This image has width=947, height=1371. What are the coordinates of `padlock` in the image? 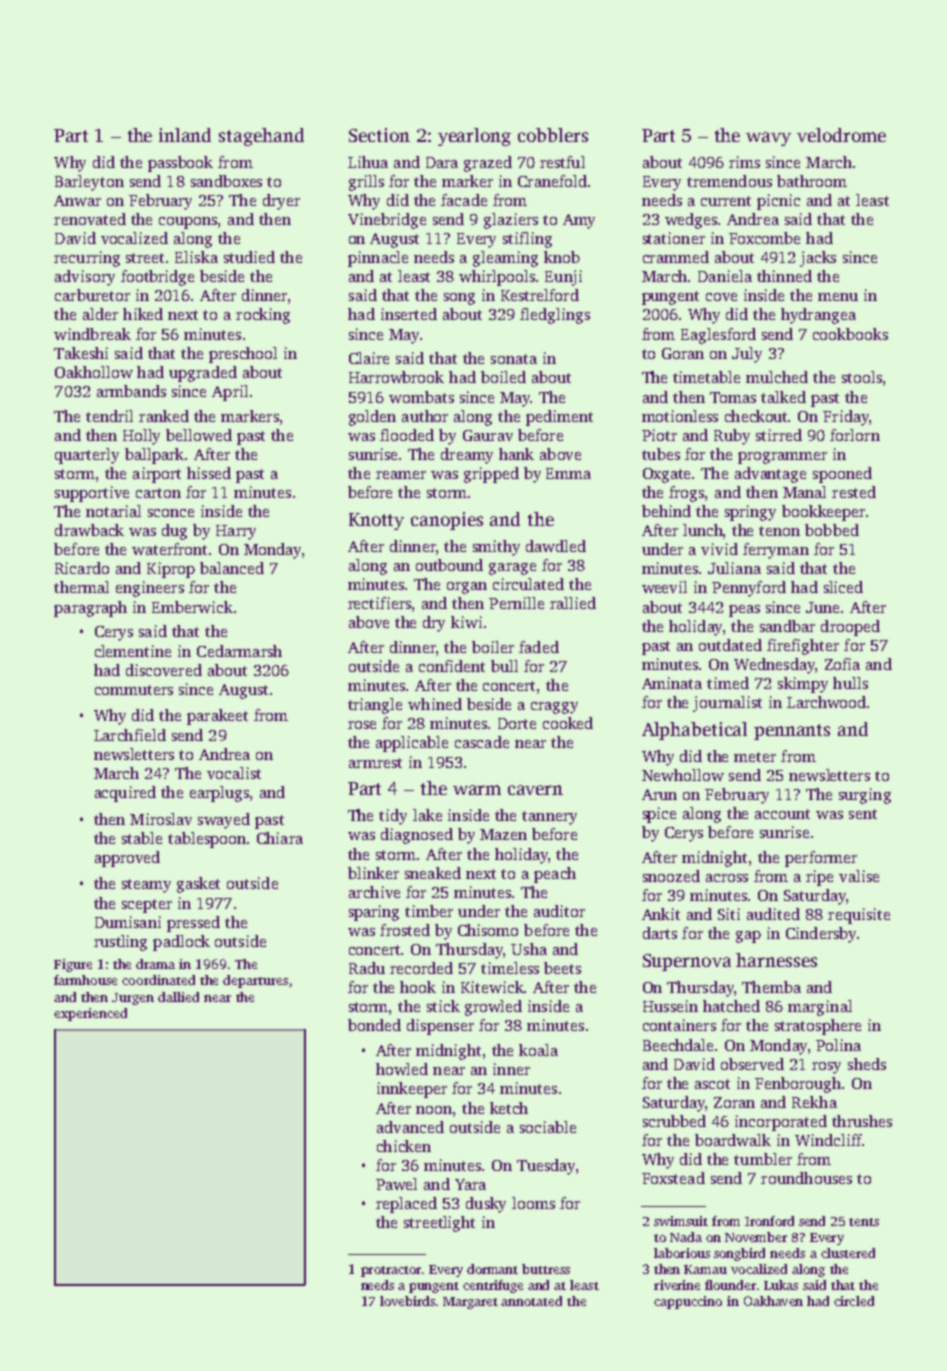 It's located at (181, 943).
